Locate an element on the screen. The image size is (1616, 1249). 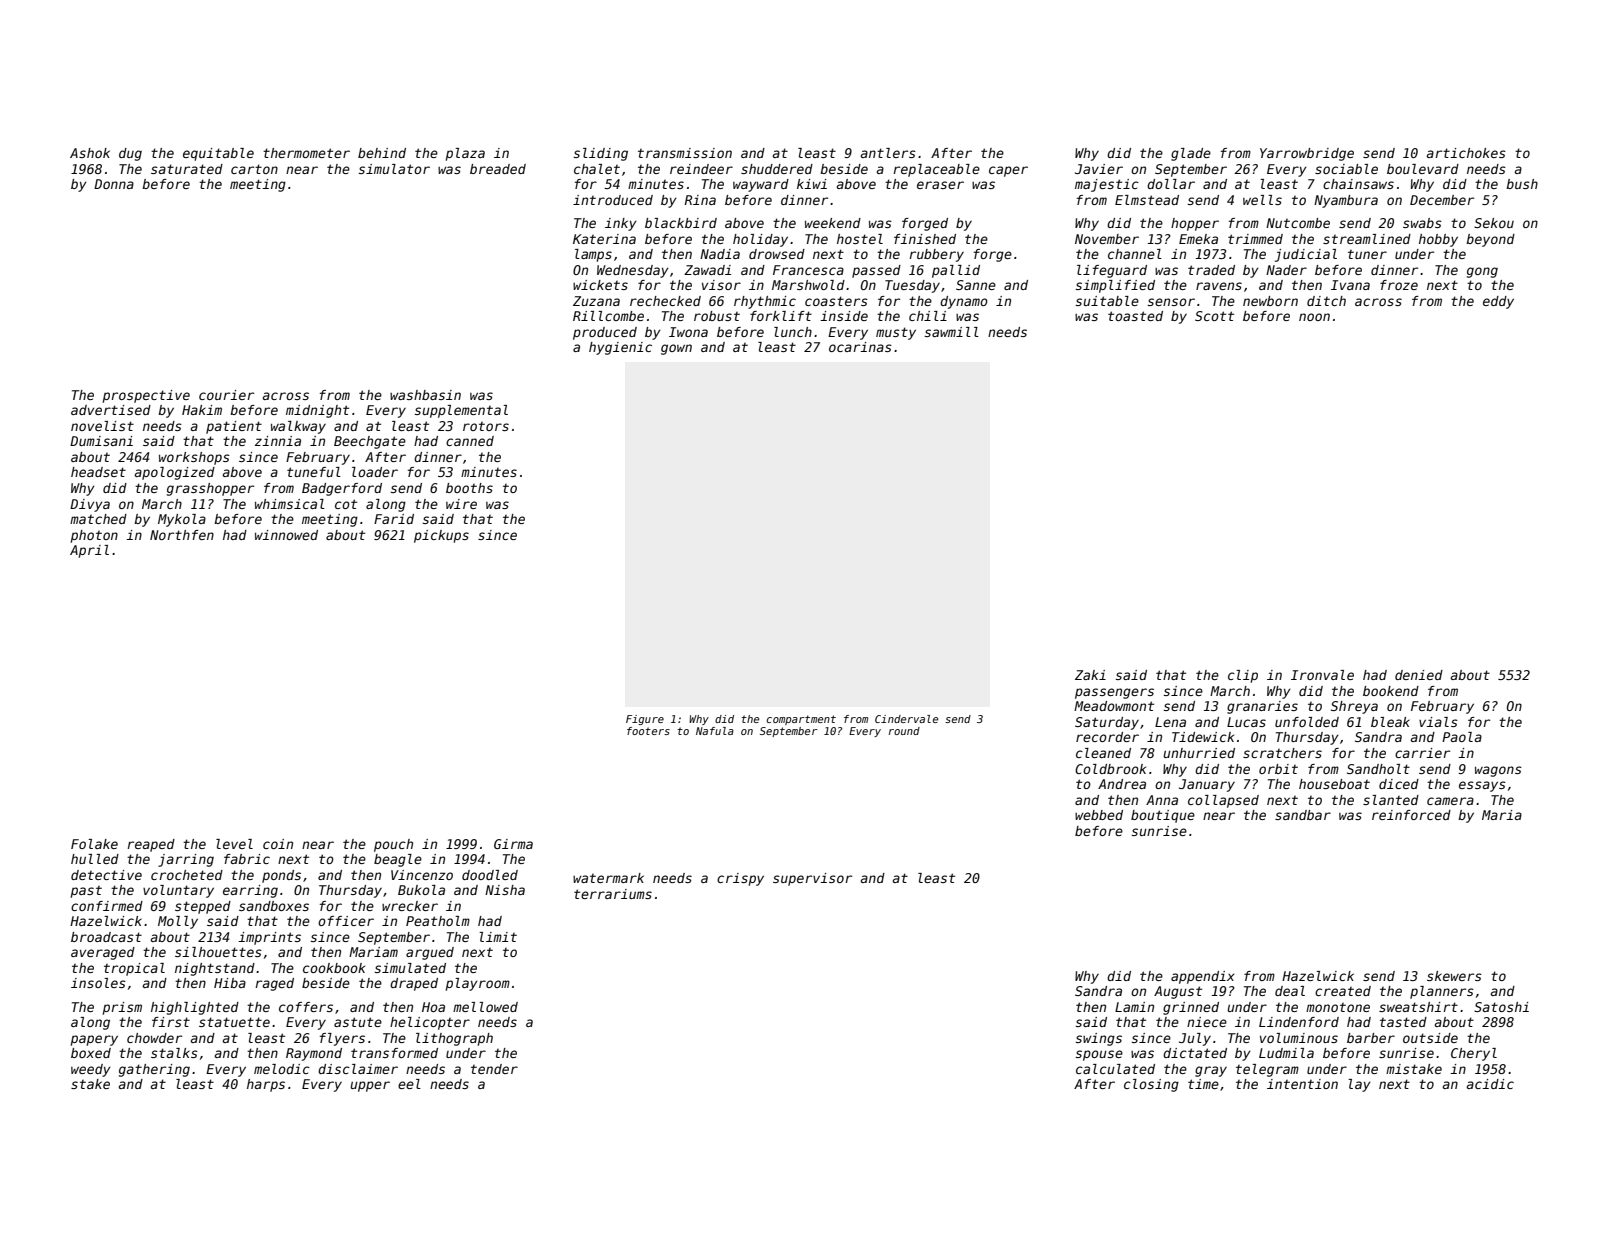
booths is located at coordinates (469, 488).
